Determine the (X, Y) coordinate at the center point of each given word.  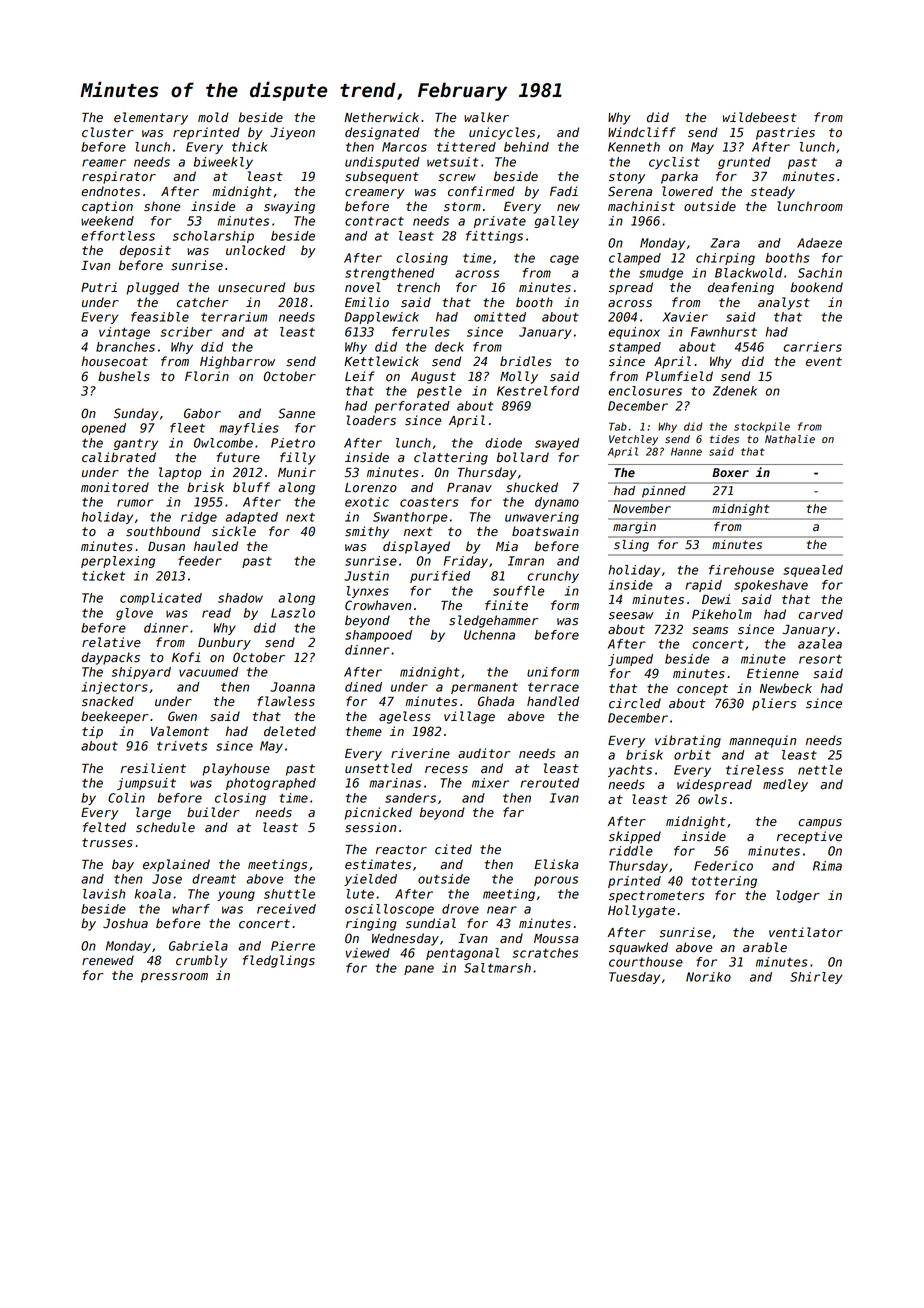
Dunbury (224, 643)
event (824, 362)
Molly (519, 377)
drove (460, 909)
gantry (136, 444)
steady (773, 192)
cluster (108, 132)
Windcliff (642, 132)
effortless (118, 236)
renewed (108, 960)
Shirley (816, 978)
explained (176, 865)
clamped (635, 259)
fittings (494, 237)
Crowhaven (378, 605)
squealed (813, 571)
